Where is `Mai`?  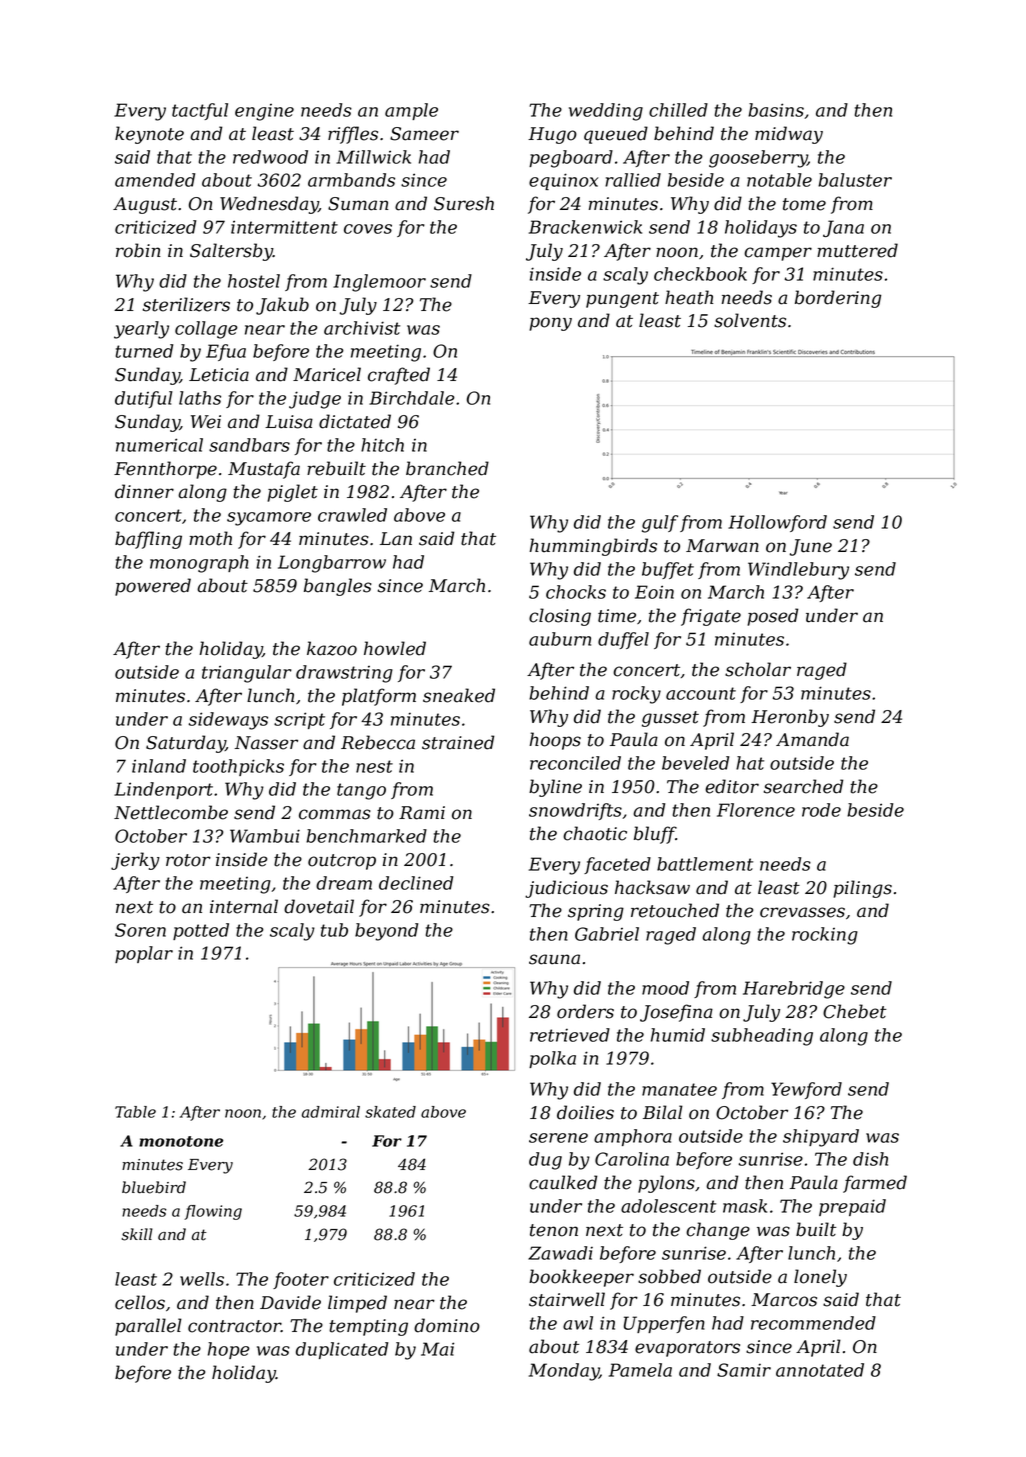 Mai is located at coordinates (437, 1349).
